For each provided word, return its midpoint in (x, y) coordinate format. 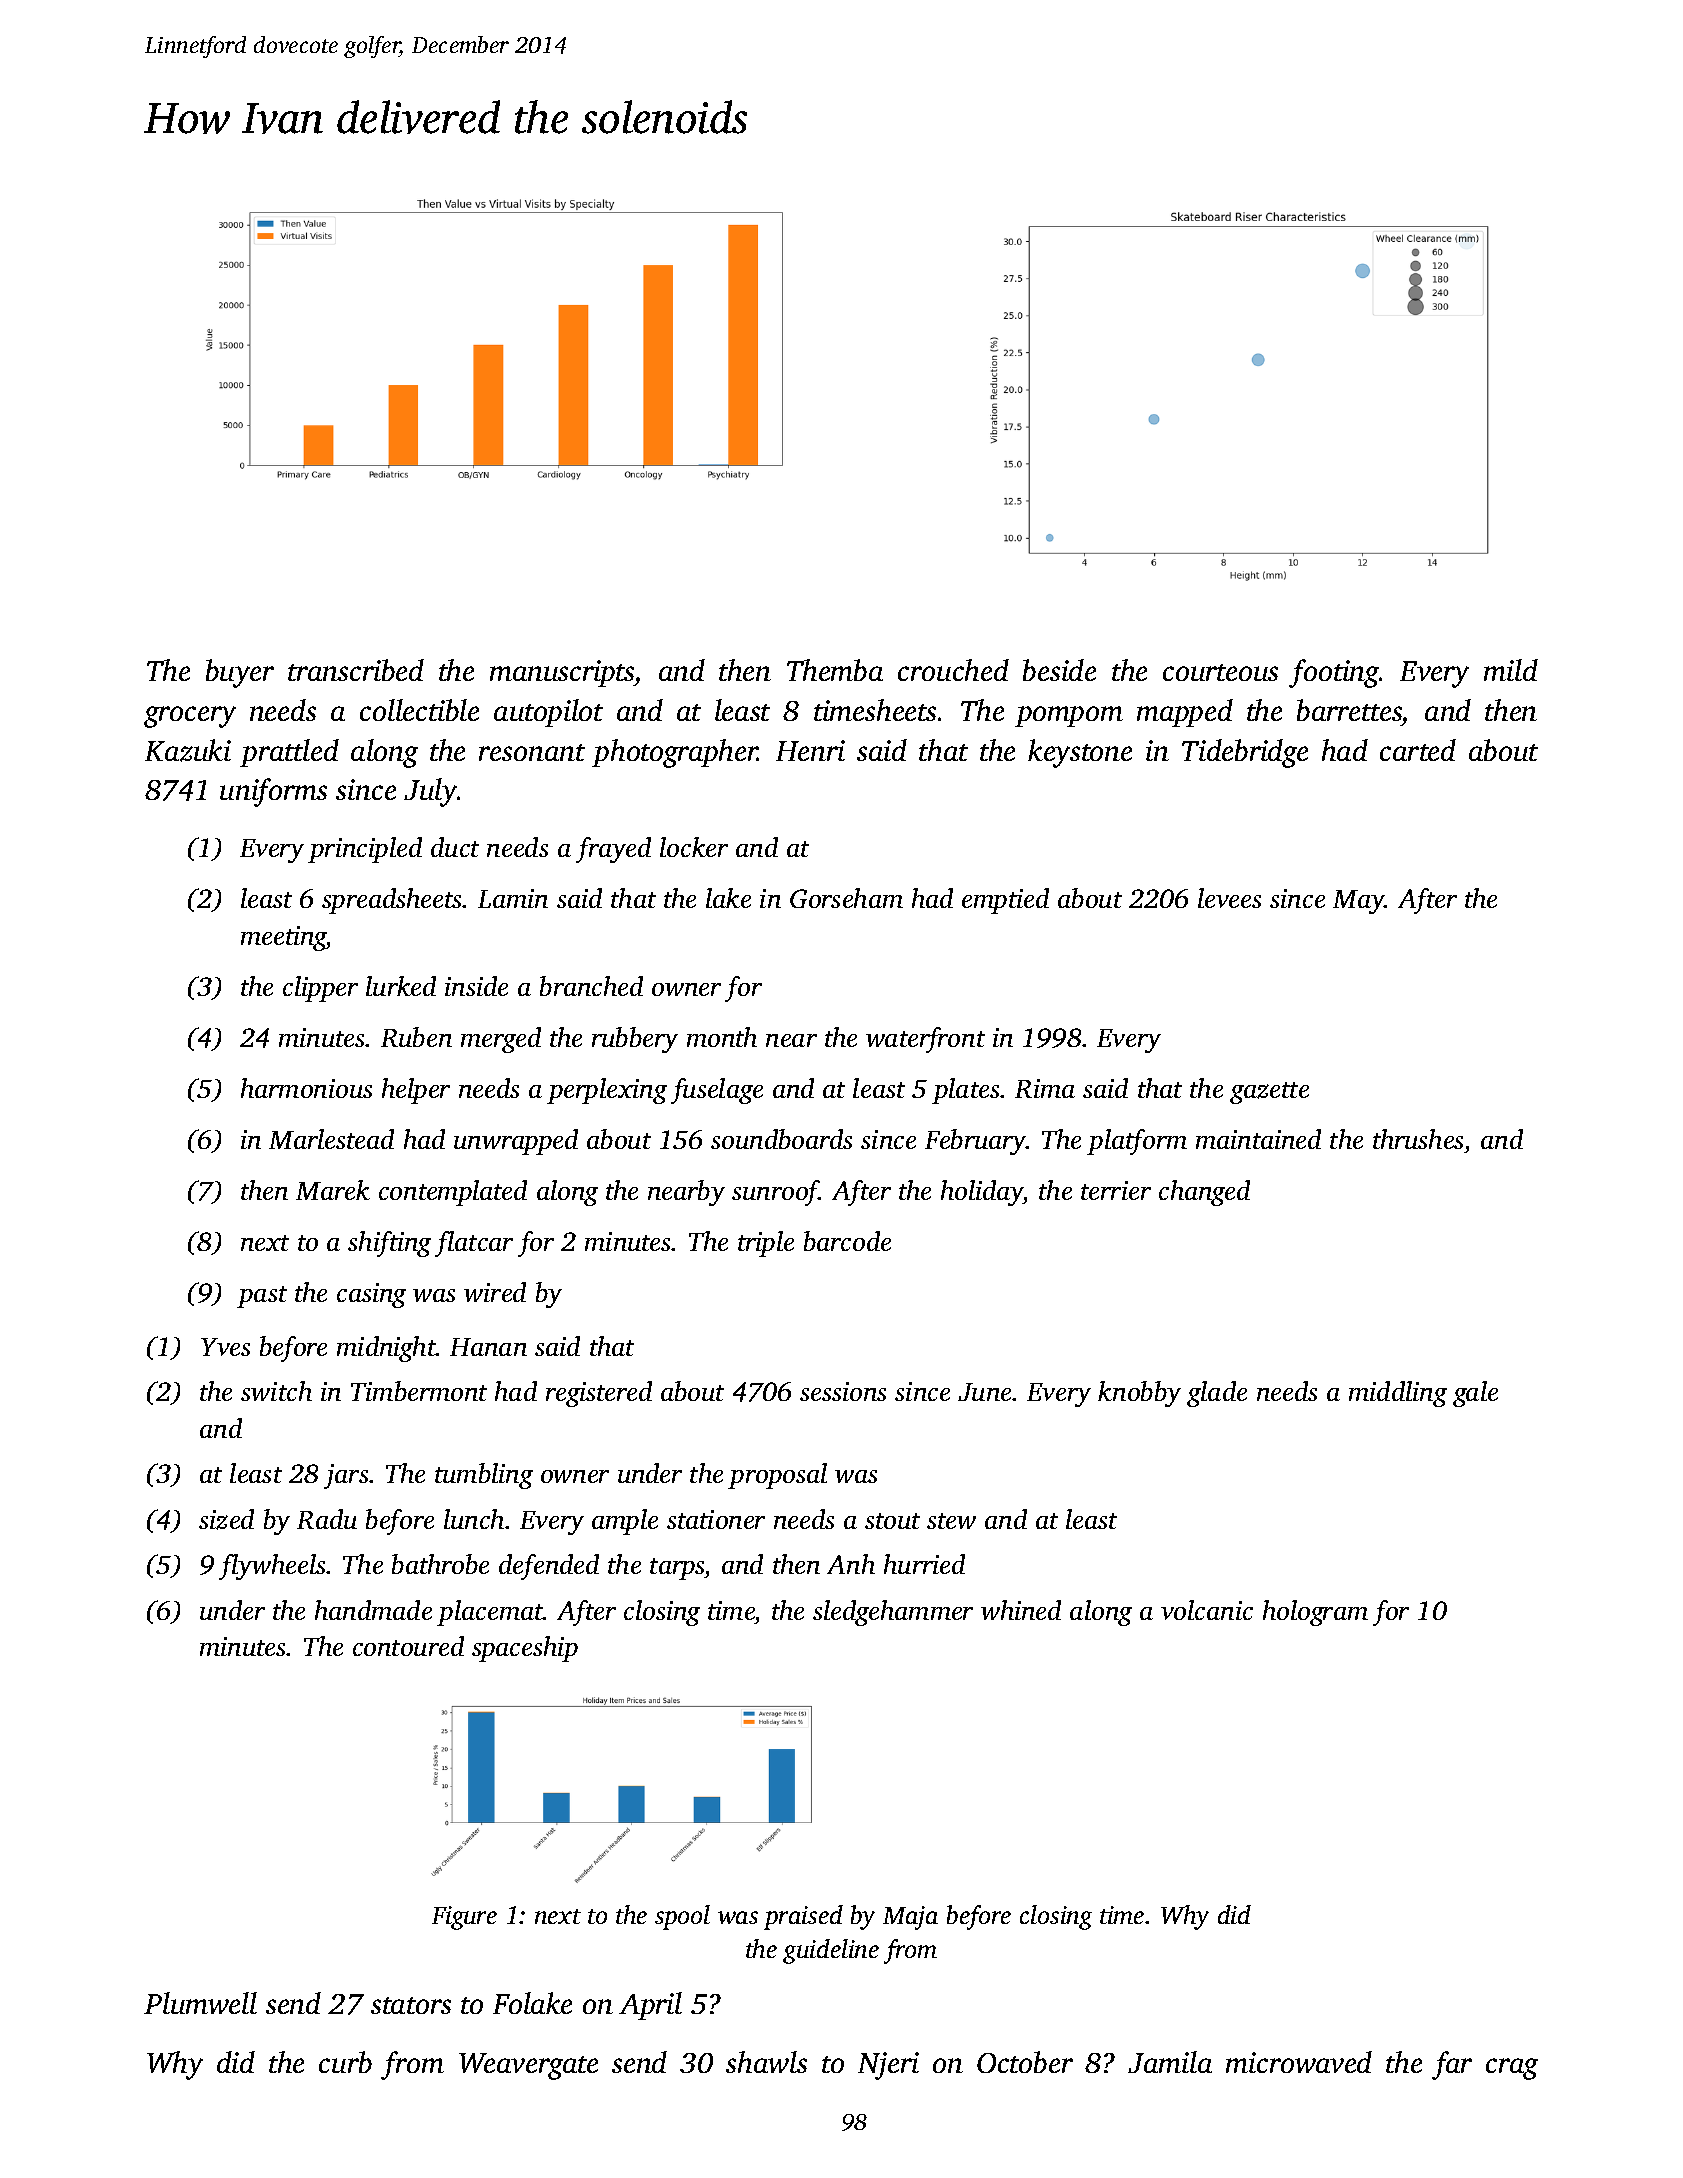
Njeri (888, 2066)
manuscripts (562, 673)
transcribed (356, 670)
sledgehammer (893, 1613)
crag (1512, 2069)
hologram (1315, 1613)
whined (1021, 1610)
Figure (464, 1918)
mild (1511, 670)
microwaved (1299, 2062)
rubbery (635, 1040)
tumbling (484, 1476)
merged (501, 1040)
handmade (373, 1610)
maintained (1258, 1139)
